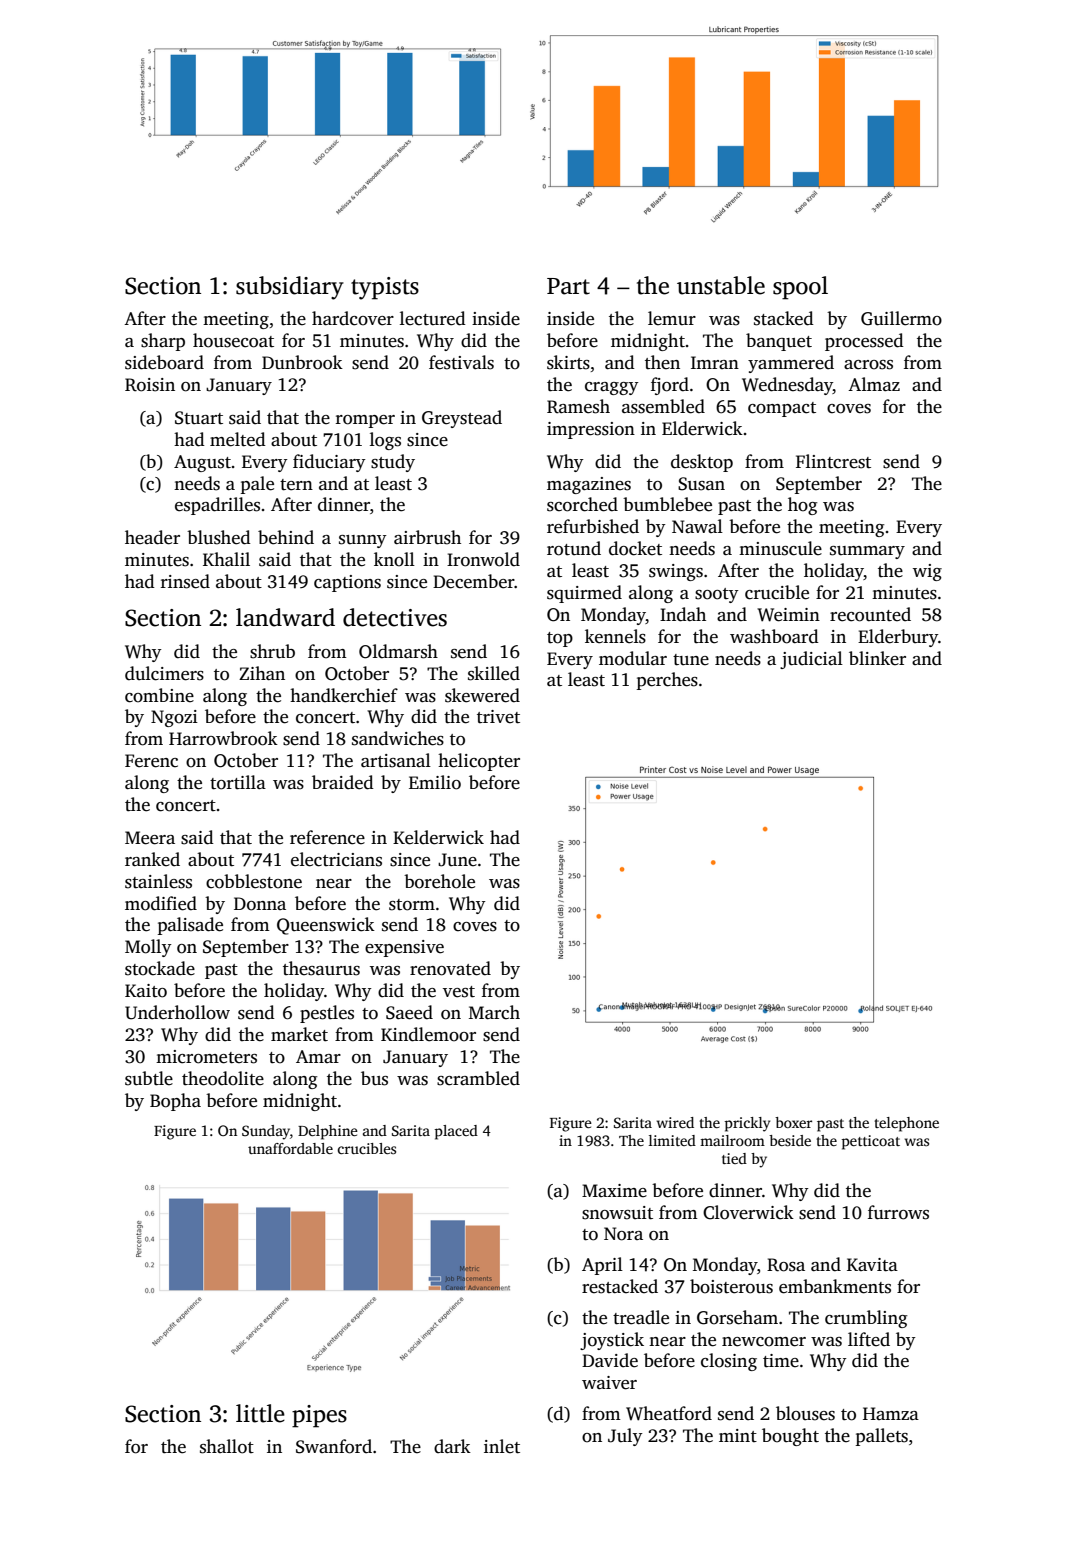 This page has height=1545, width=1067. I want to click on Swanford, so click(334, 1446).
